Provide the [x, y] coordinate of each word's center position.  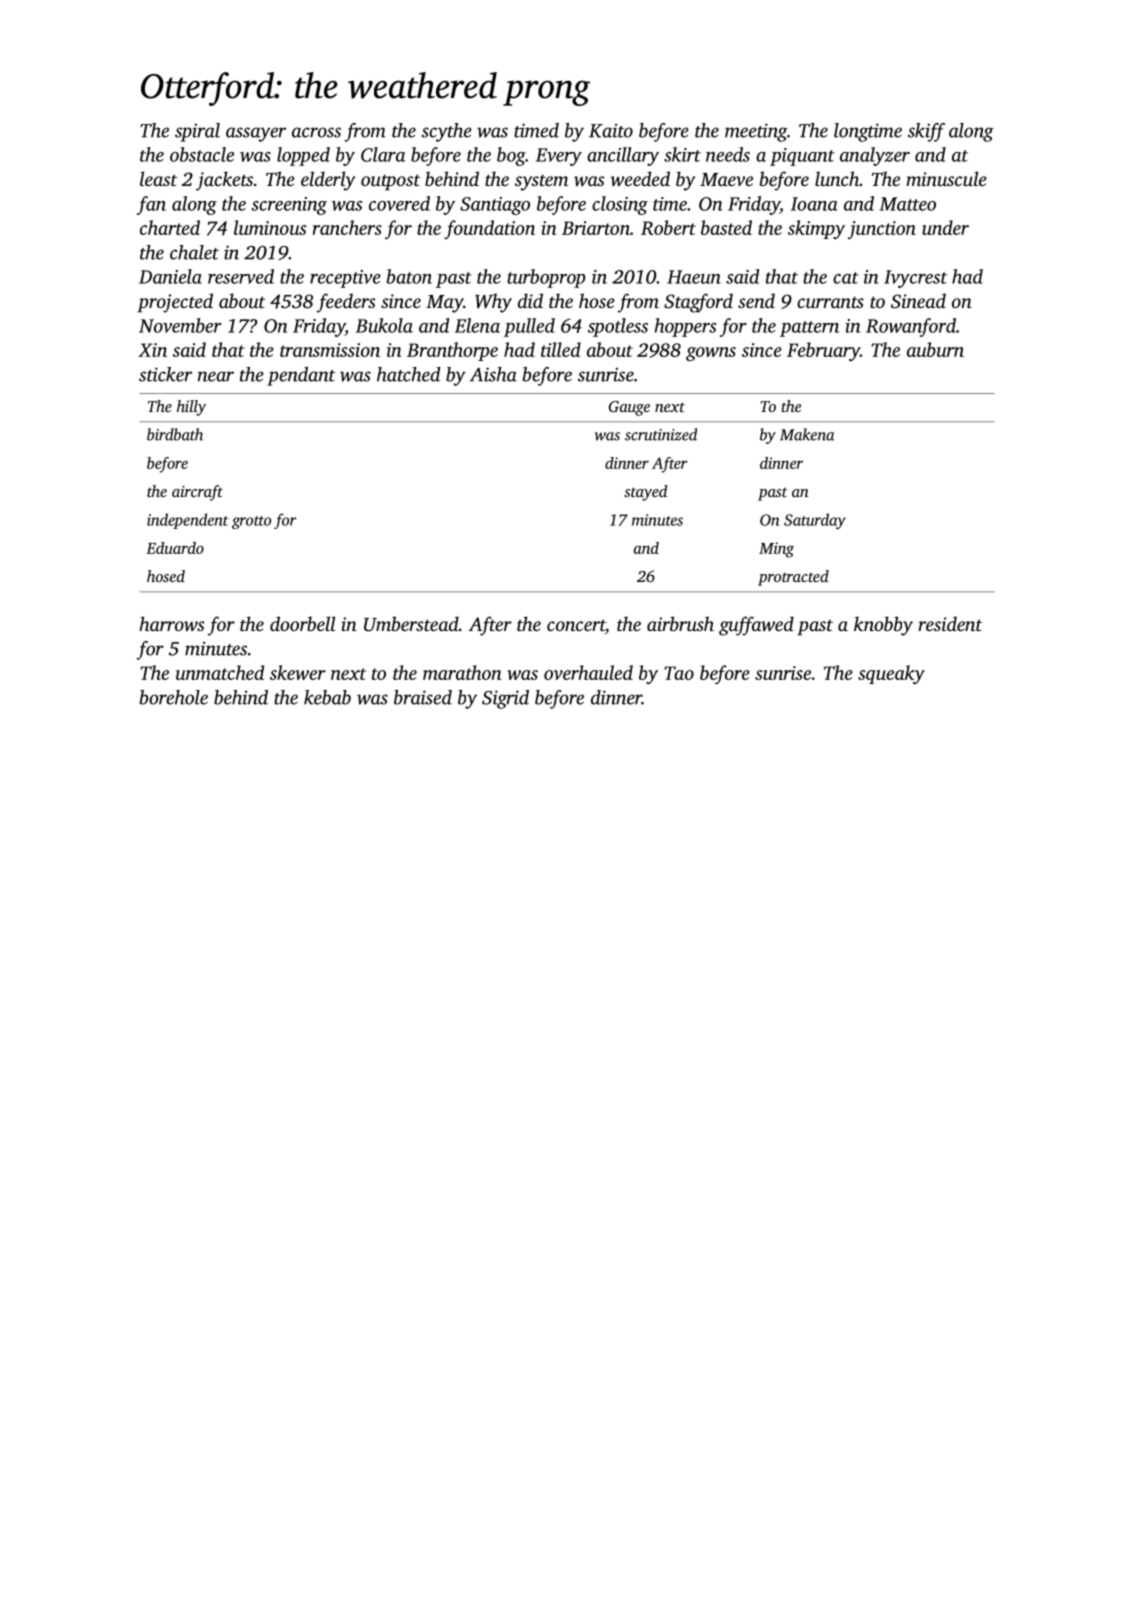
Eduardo [175, 548]
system [541, 183]
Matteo [907, 204]
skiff [926, 132]
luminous [270, 227]
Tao [679, 673]
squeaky [891, 674]
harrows [171, 623]
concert [576, 625]
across [316, 132]
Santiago [495, 206]
